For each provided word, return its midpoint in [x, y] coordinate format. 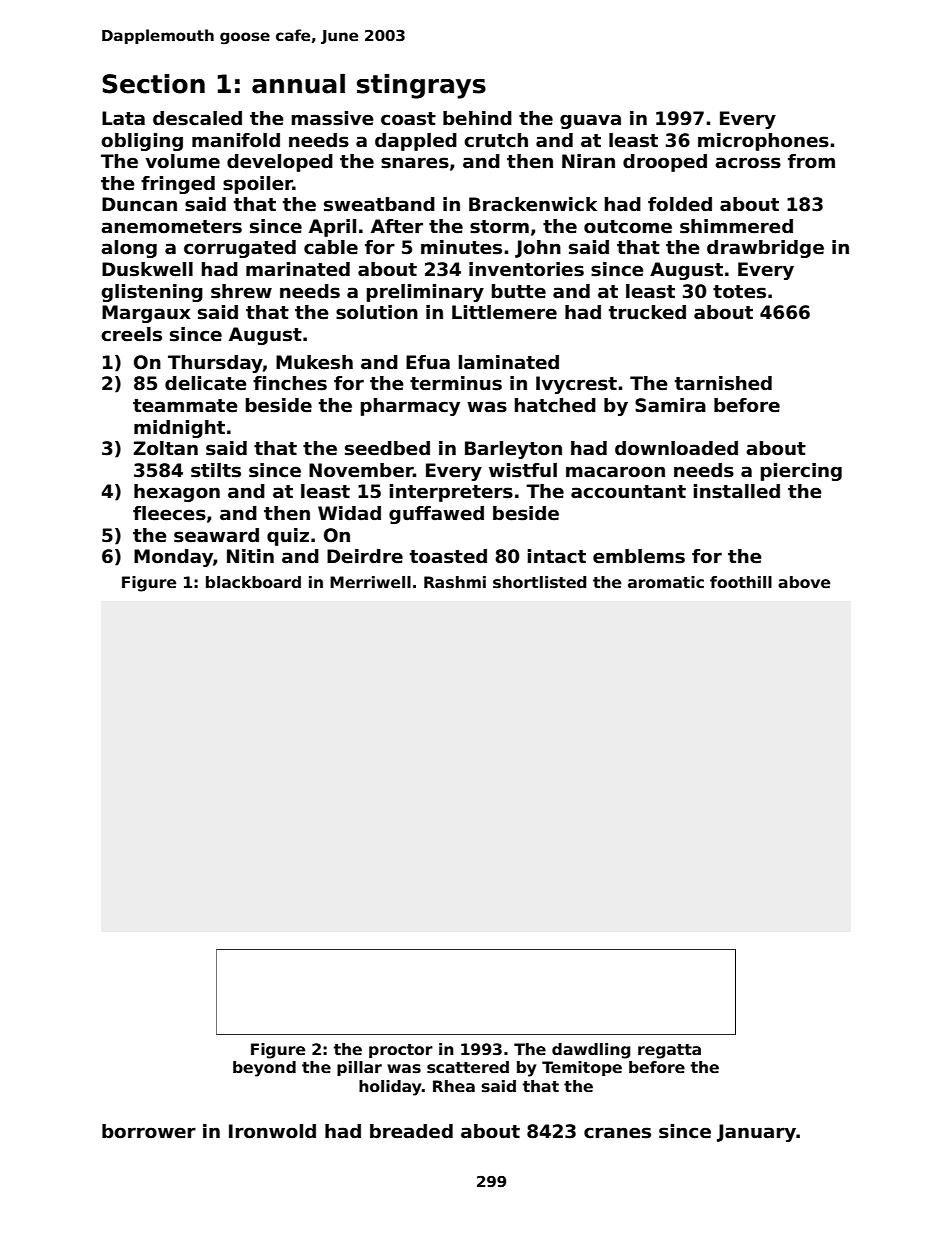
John [538, 249]
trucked [647, 312]
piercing [801, 472]
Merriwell [370, 582]
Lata [123, 118]
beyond [264, 1069]
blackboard [253, 582]
